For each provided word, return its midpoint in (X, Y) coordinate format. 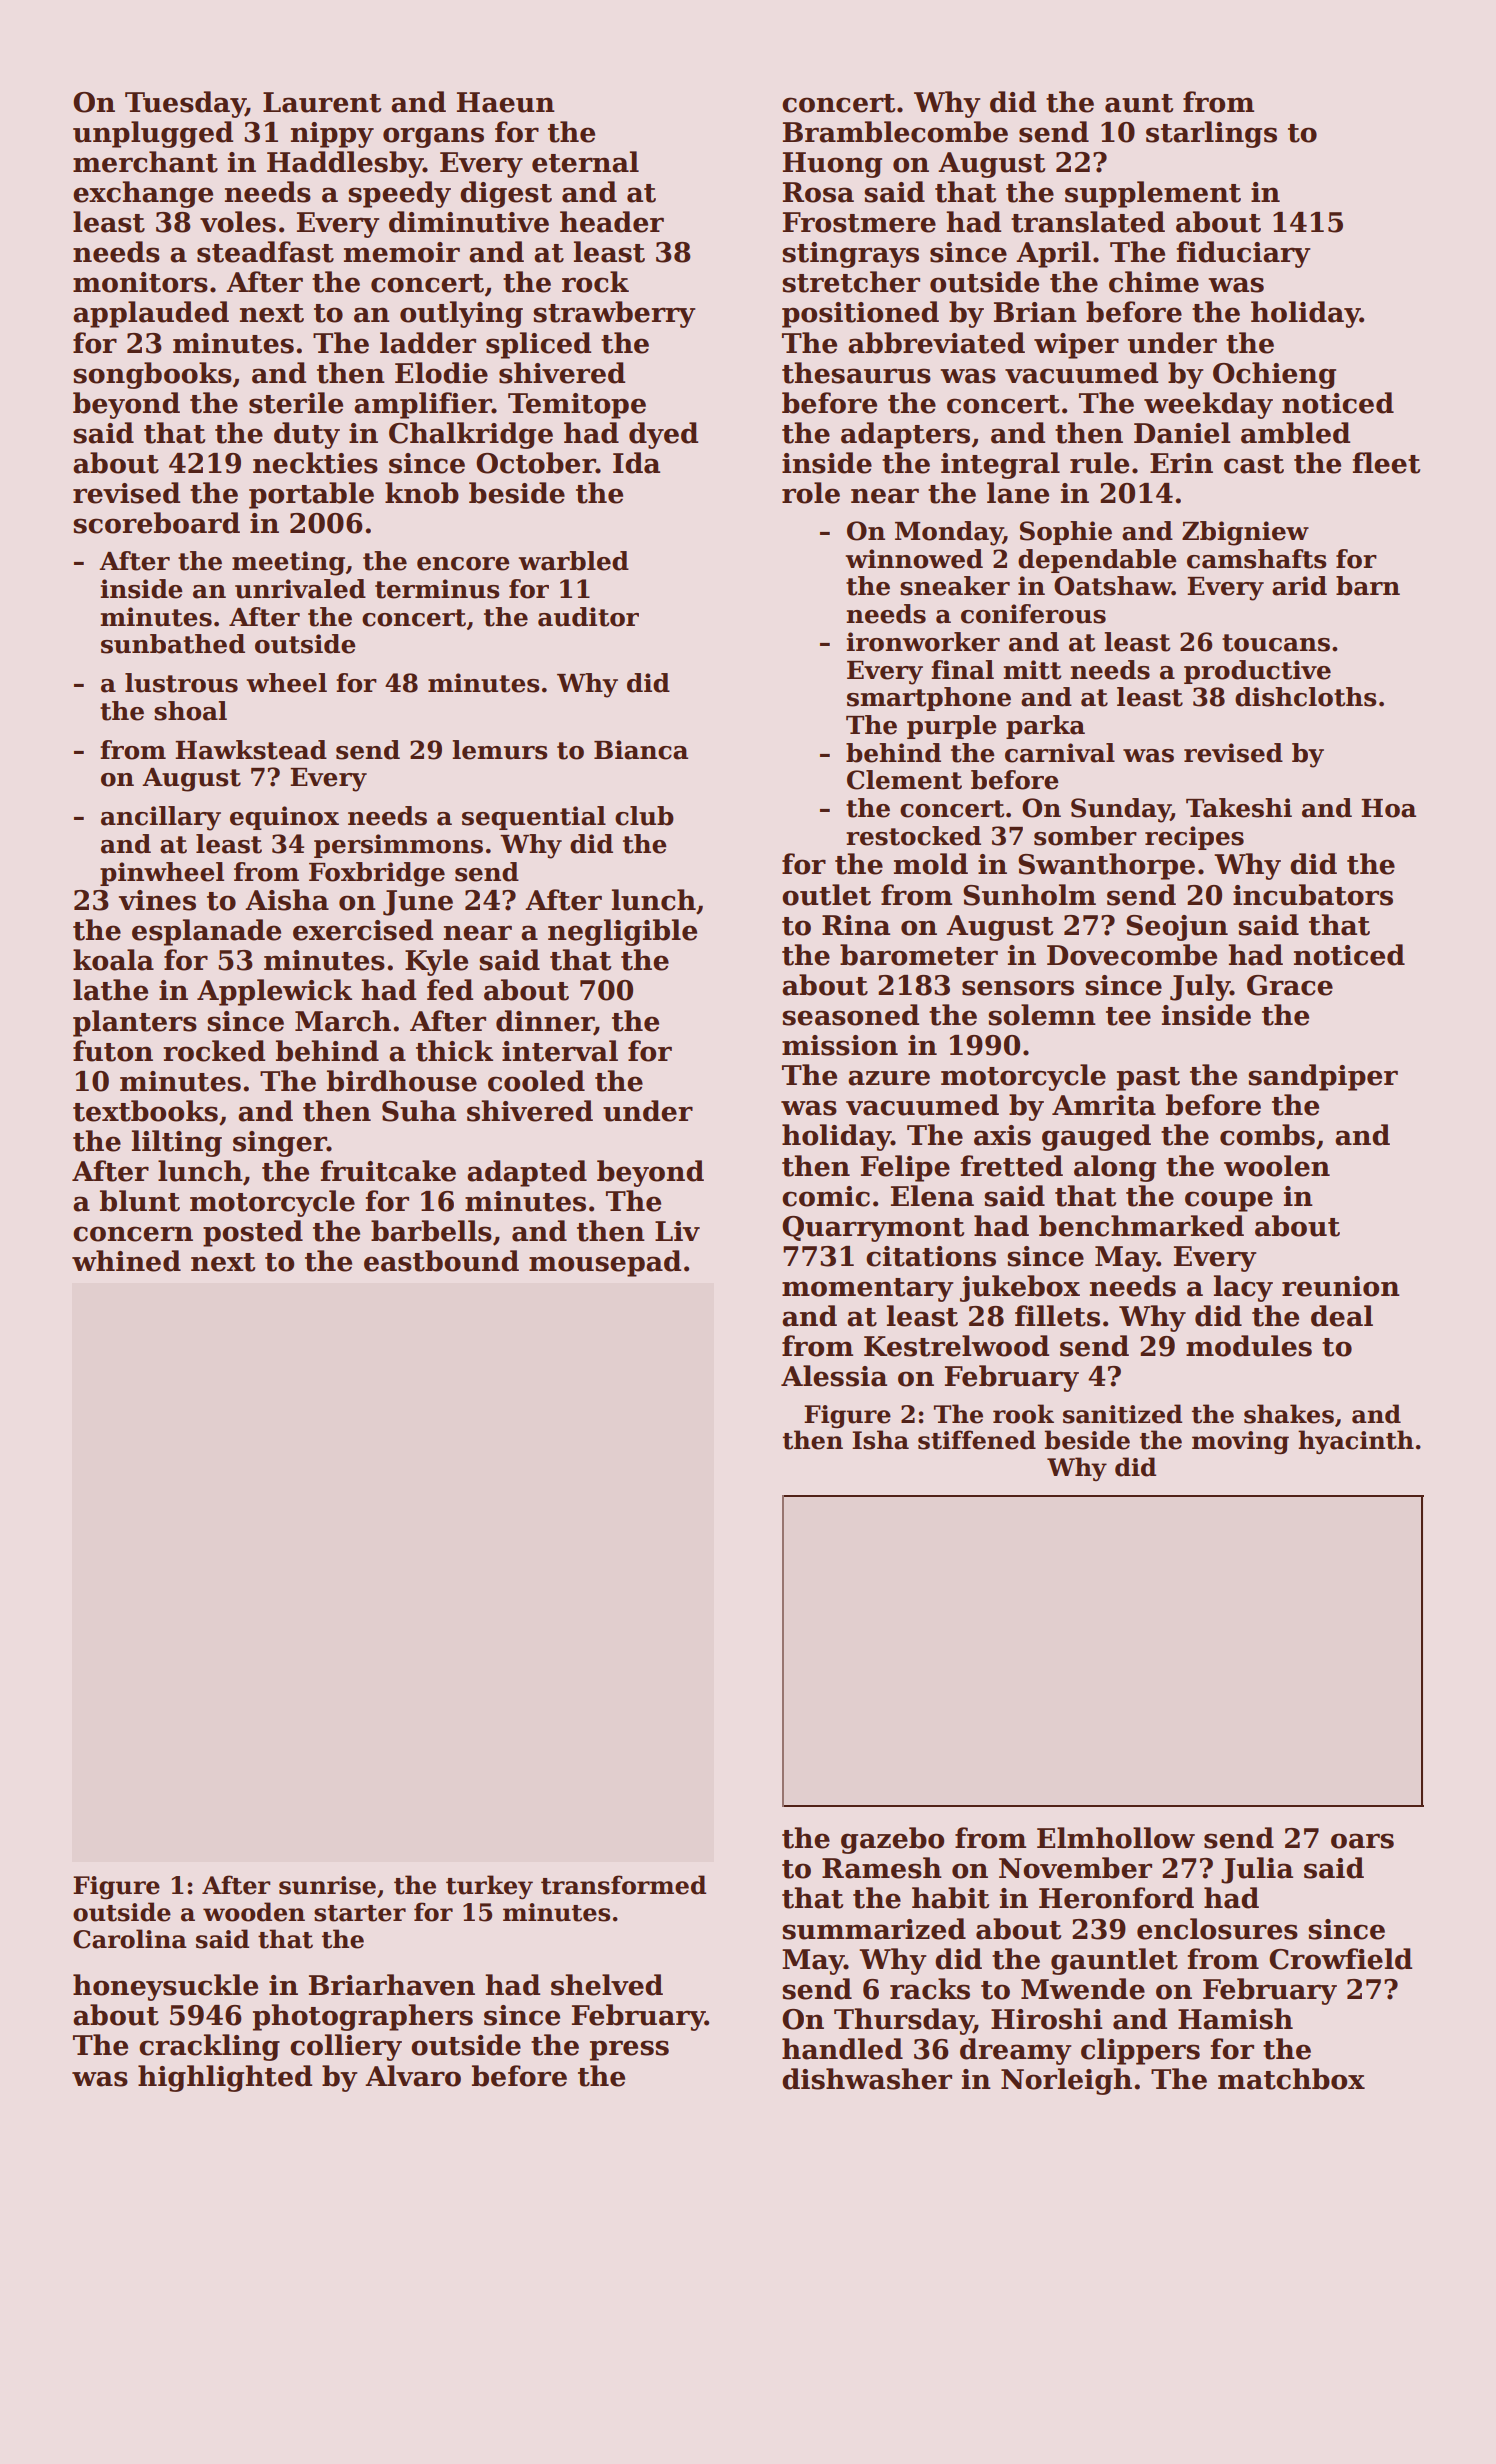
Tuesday (185, 104)
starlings (1211, 134)
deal (1342, 1316)
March (343, 1021)
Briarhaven (392, 1985)
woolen (1277, 1166)
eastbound (441, 1261)
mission (840, 1045)
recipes (1194, 838)
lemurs (500, 750)
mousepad (605, 1263)
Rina (856, 925)
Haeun (506, 102)
